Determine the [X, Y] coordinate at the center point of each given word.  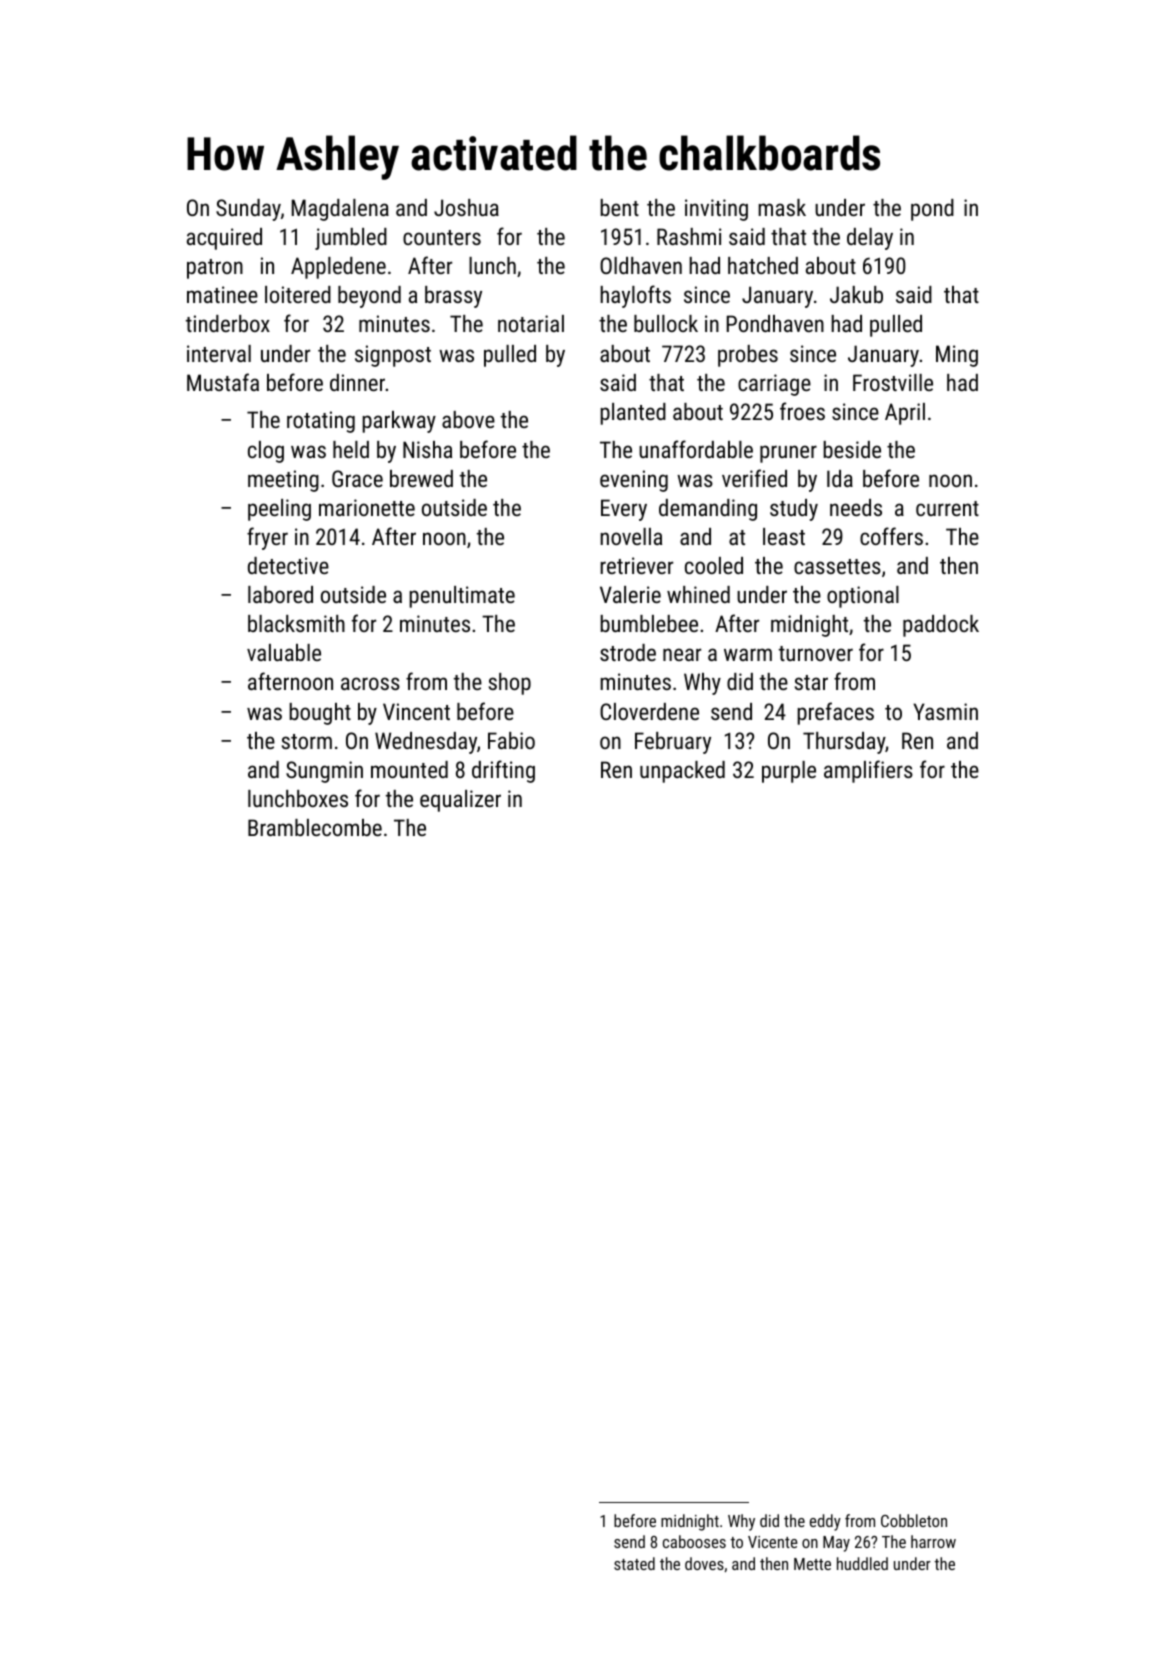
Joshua [466, 207]
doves [704, 1563]
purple [789, 772]
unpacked [682, 772]
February [673, 743]
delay [870, 239]
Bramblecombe [315, 827]
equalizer [460, 801]
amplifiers [868, 771]
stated [634, 1563]
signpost [393, 356]
